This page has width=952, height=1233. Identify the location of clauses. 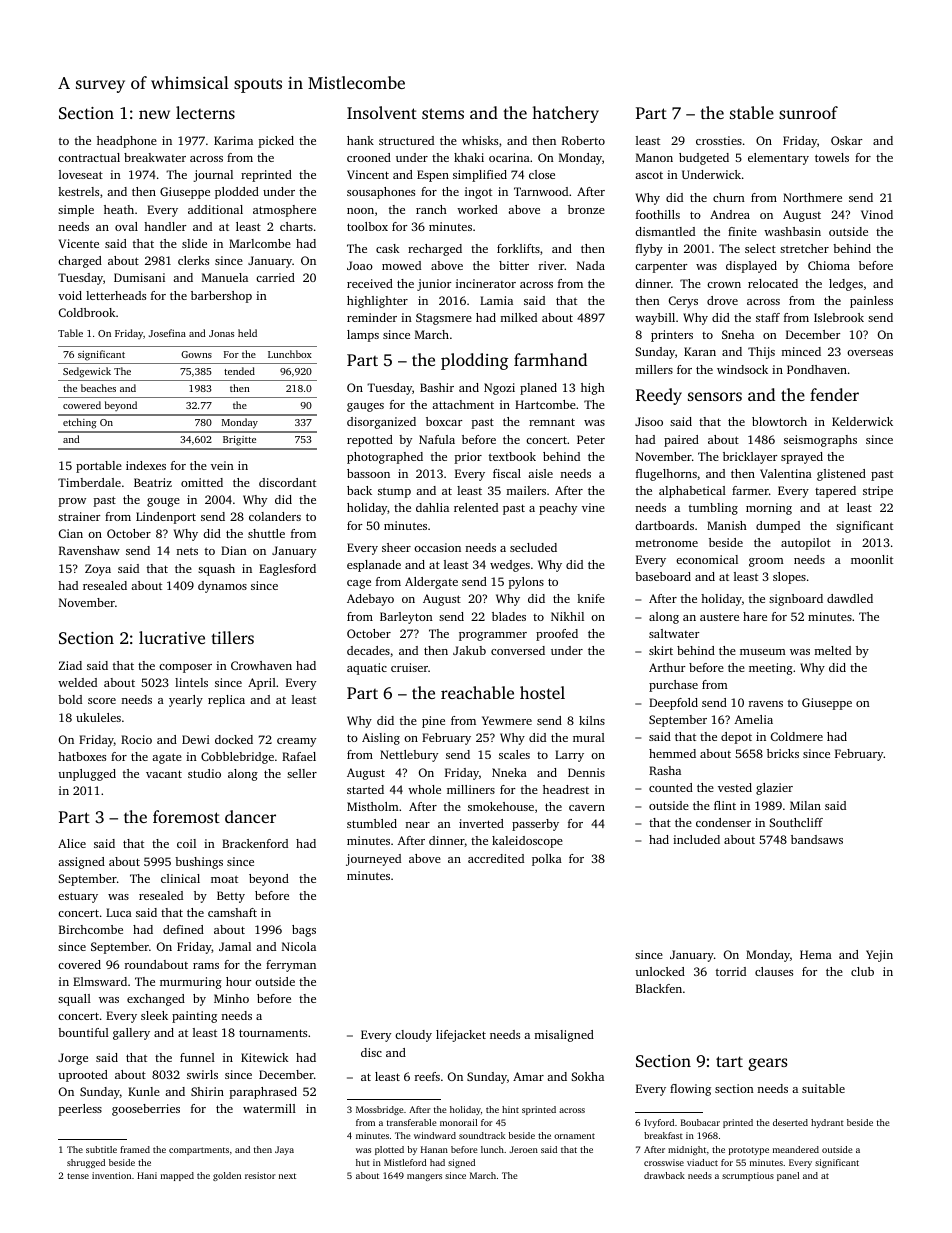
(774, 971).
